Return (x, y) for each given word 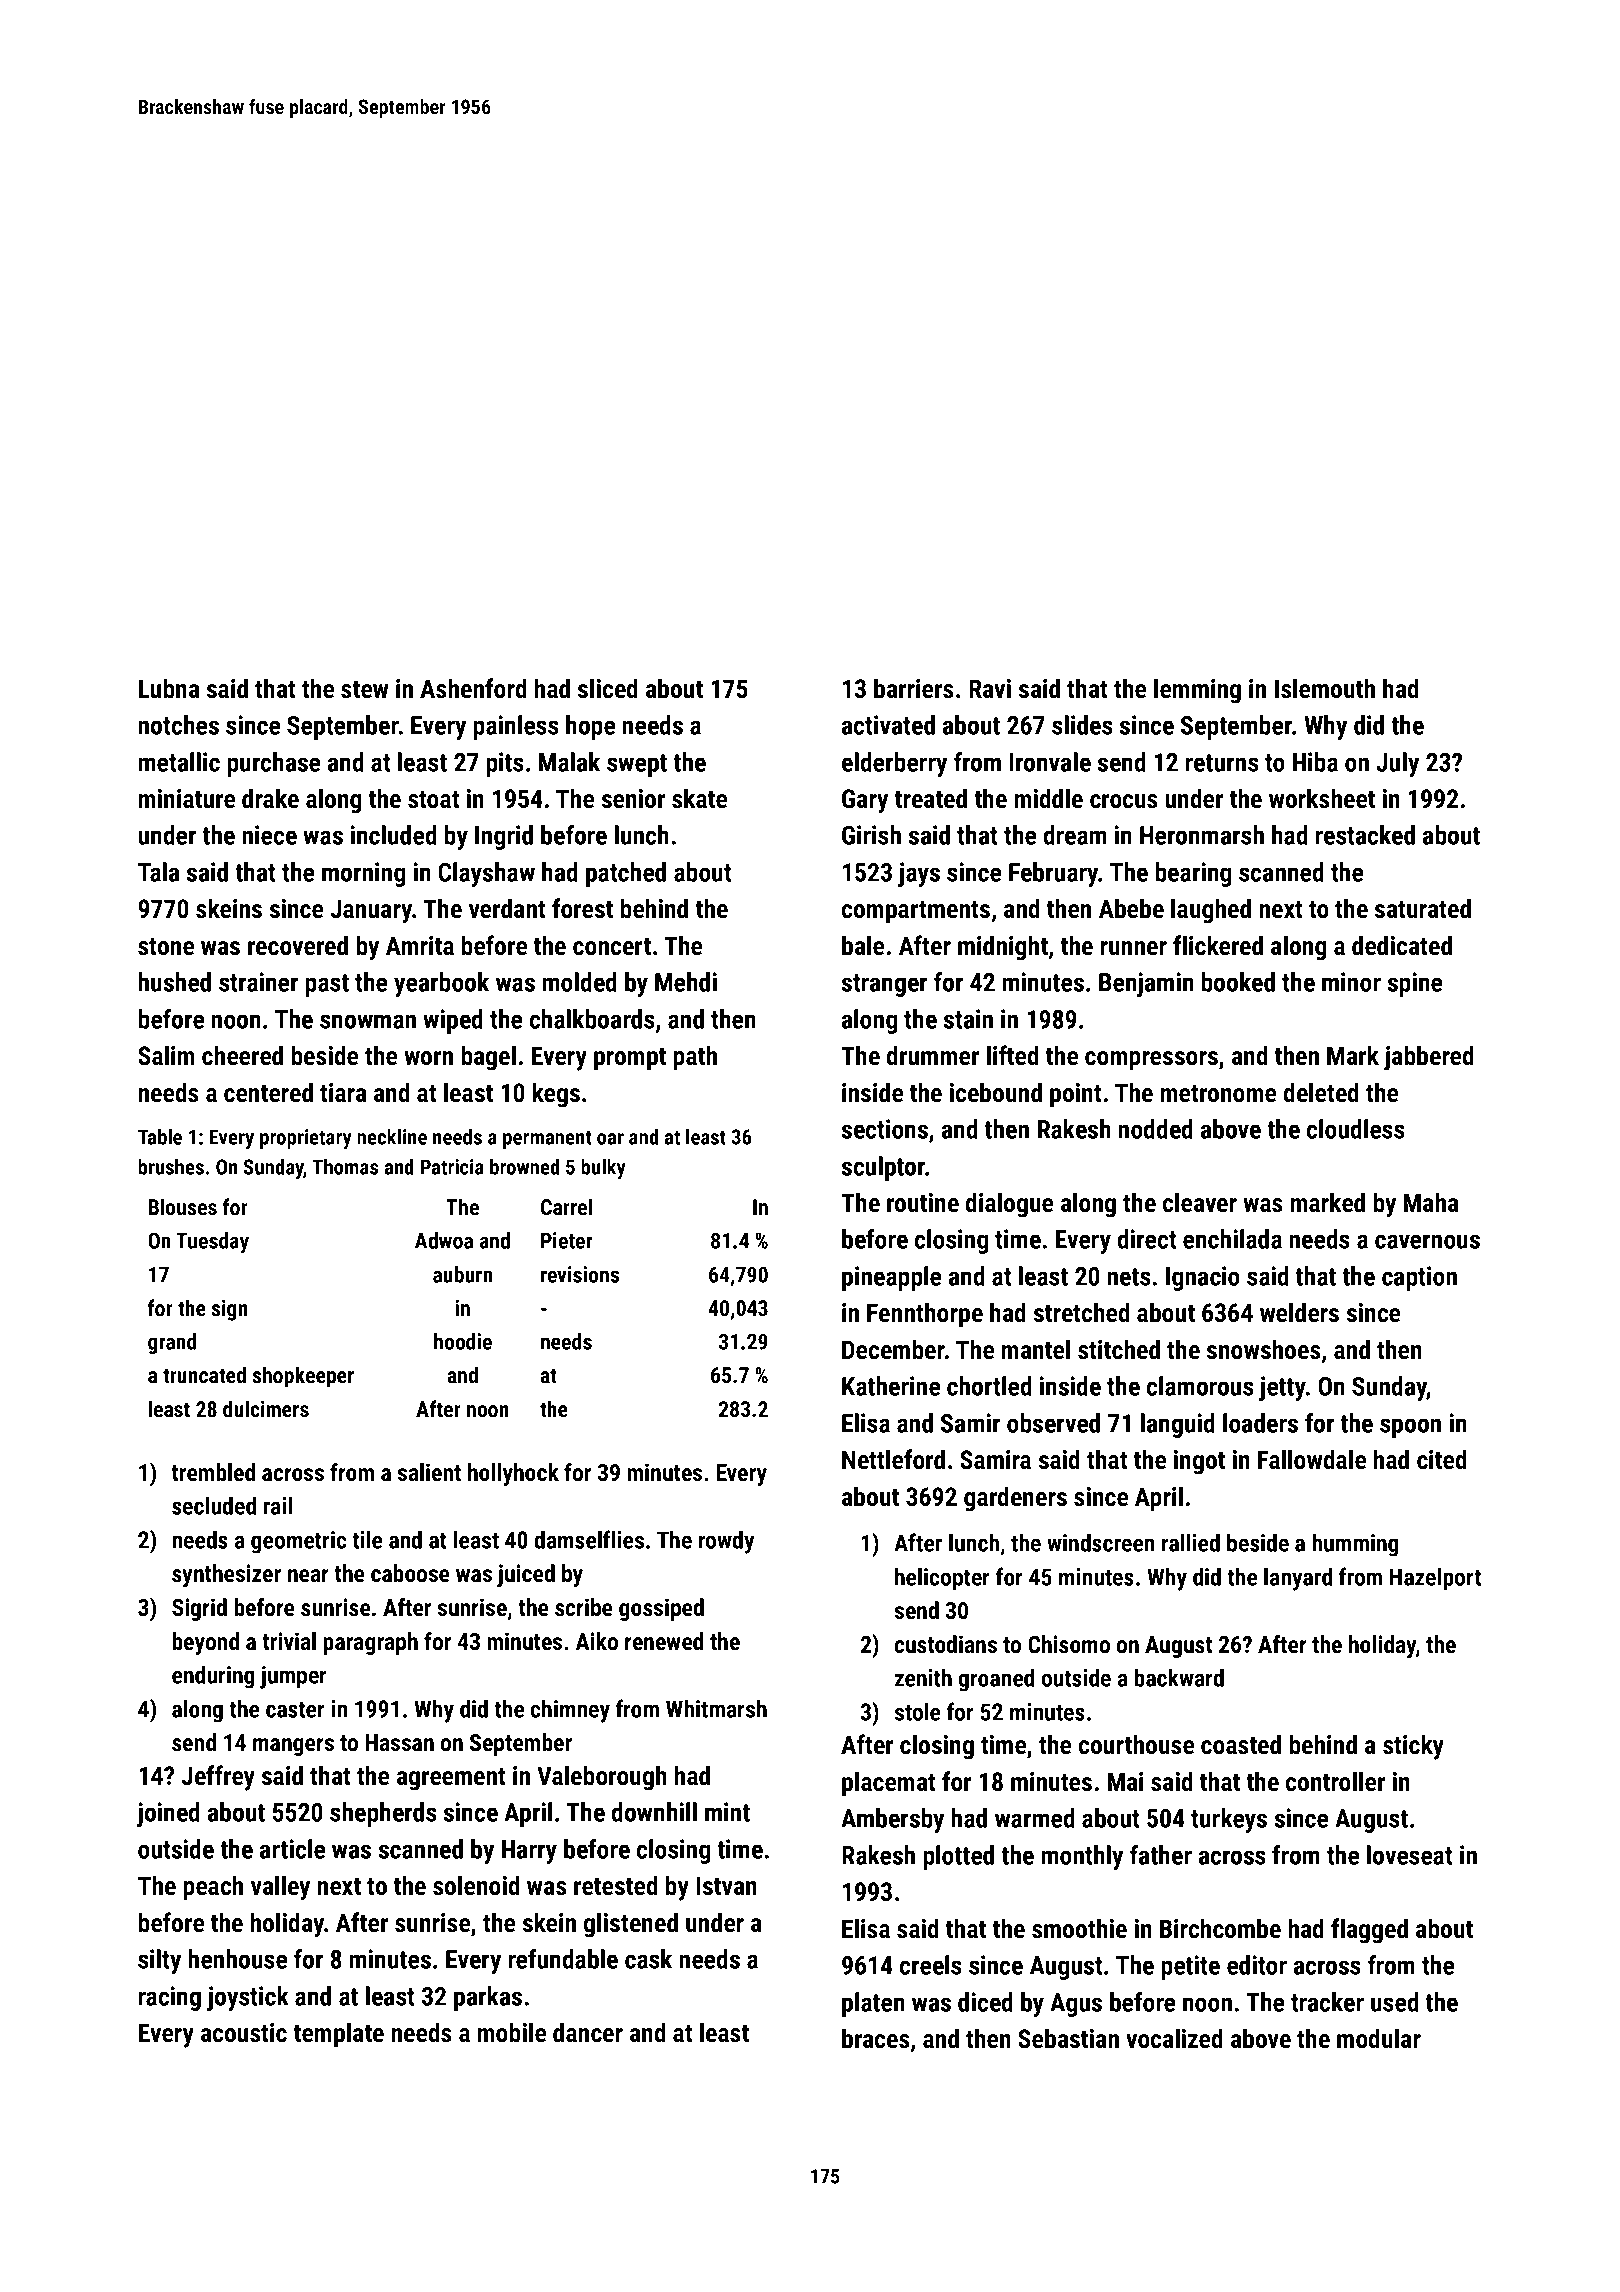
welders (1299, 1312)
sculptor (883, 1168)
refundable (563, 1959)
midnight (1003, 948)
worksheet (1322, 798)
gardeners (1015, 1499)
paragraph (370, 1643)
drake (270, 798)
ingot (1199, 1462)
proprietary (306, 1139)
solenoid (476, 1885)
